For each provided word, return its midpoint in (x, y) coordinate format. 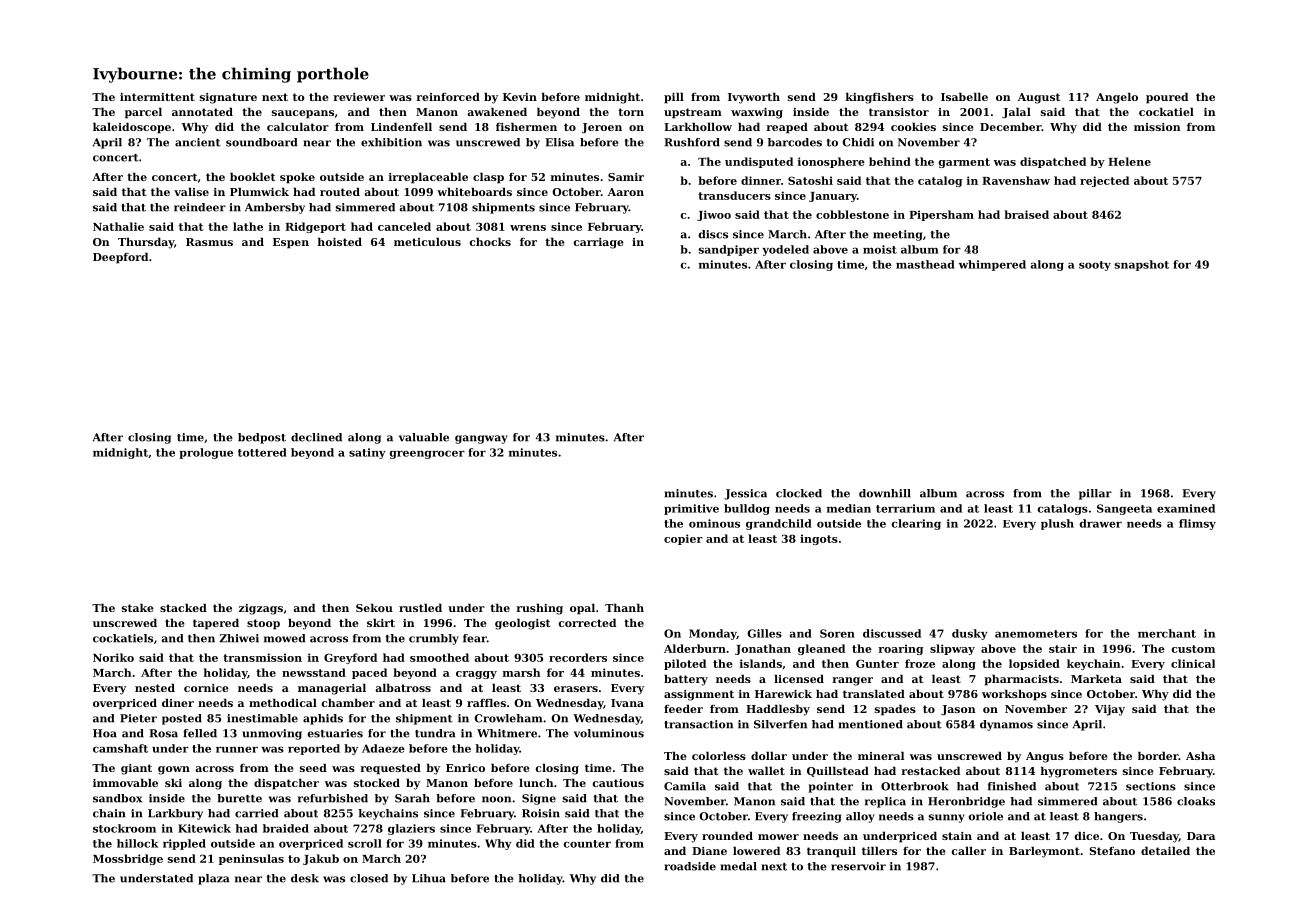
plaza (213, 879)
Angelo (1117, 98)
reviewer (359, 97)
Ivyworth (754, 98)
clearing (916, 524)
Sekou (374, 607)
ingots (819, 539)
